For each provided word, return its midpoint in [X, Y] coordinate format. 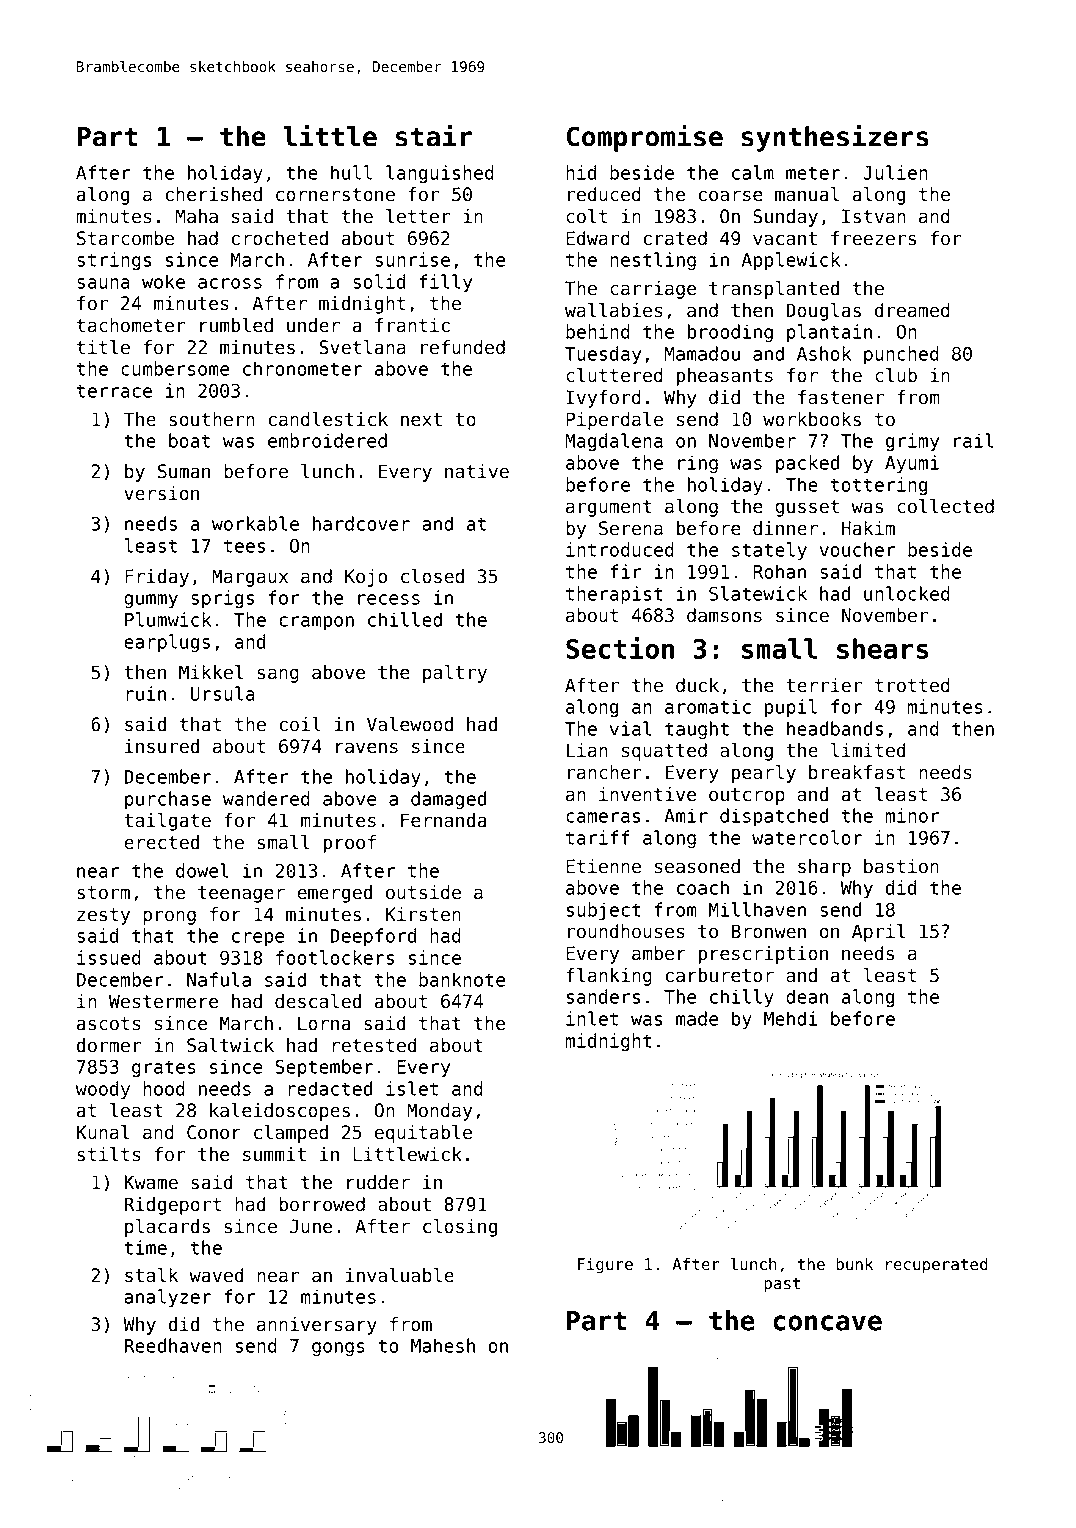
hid [581, 172]
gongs [338, 1349]
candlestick [328, 419]
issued [109, 957]
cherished [213, 194]
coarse [731, 196]
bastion [901, 866]
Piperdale [614, 421]
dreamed [912, 310]
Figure [605, 1266]
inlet [592, 1018]
